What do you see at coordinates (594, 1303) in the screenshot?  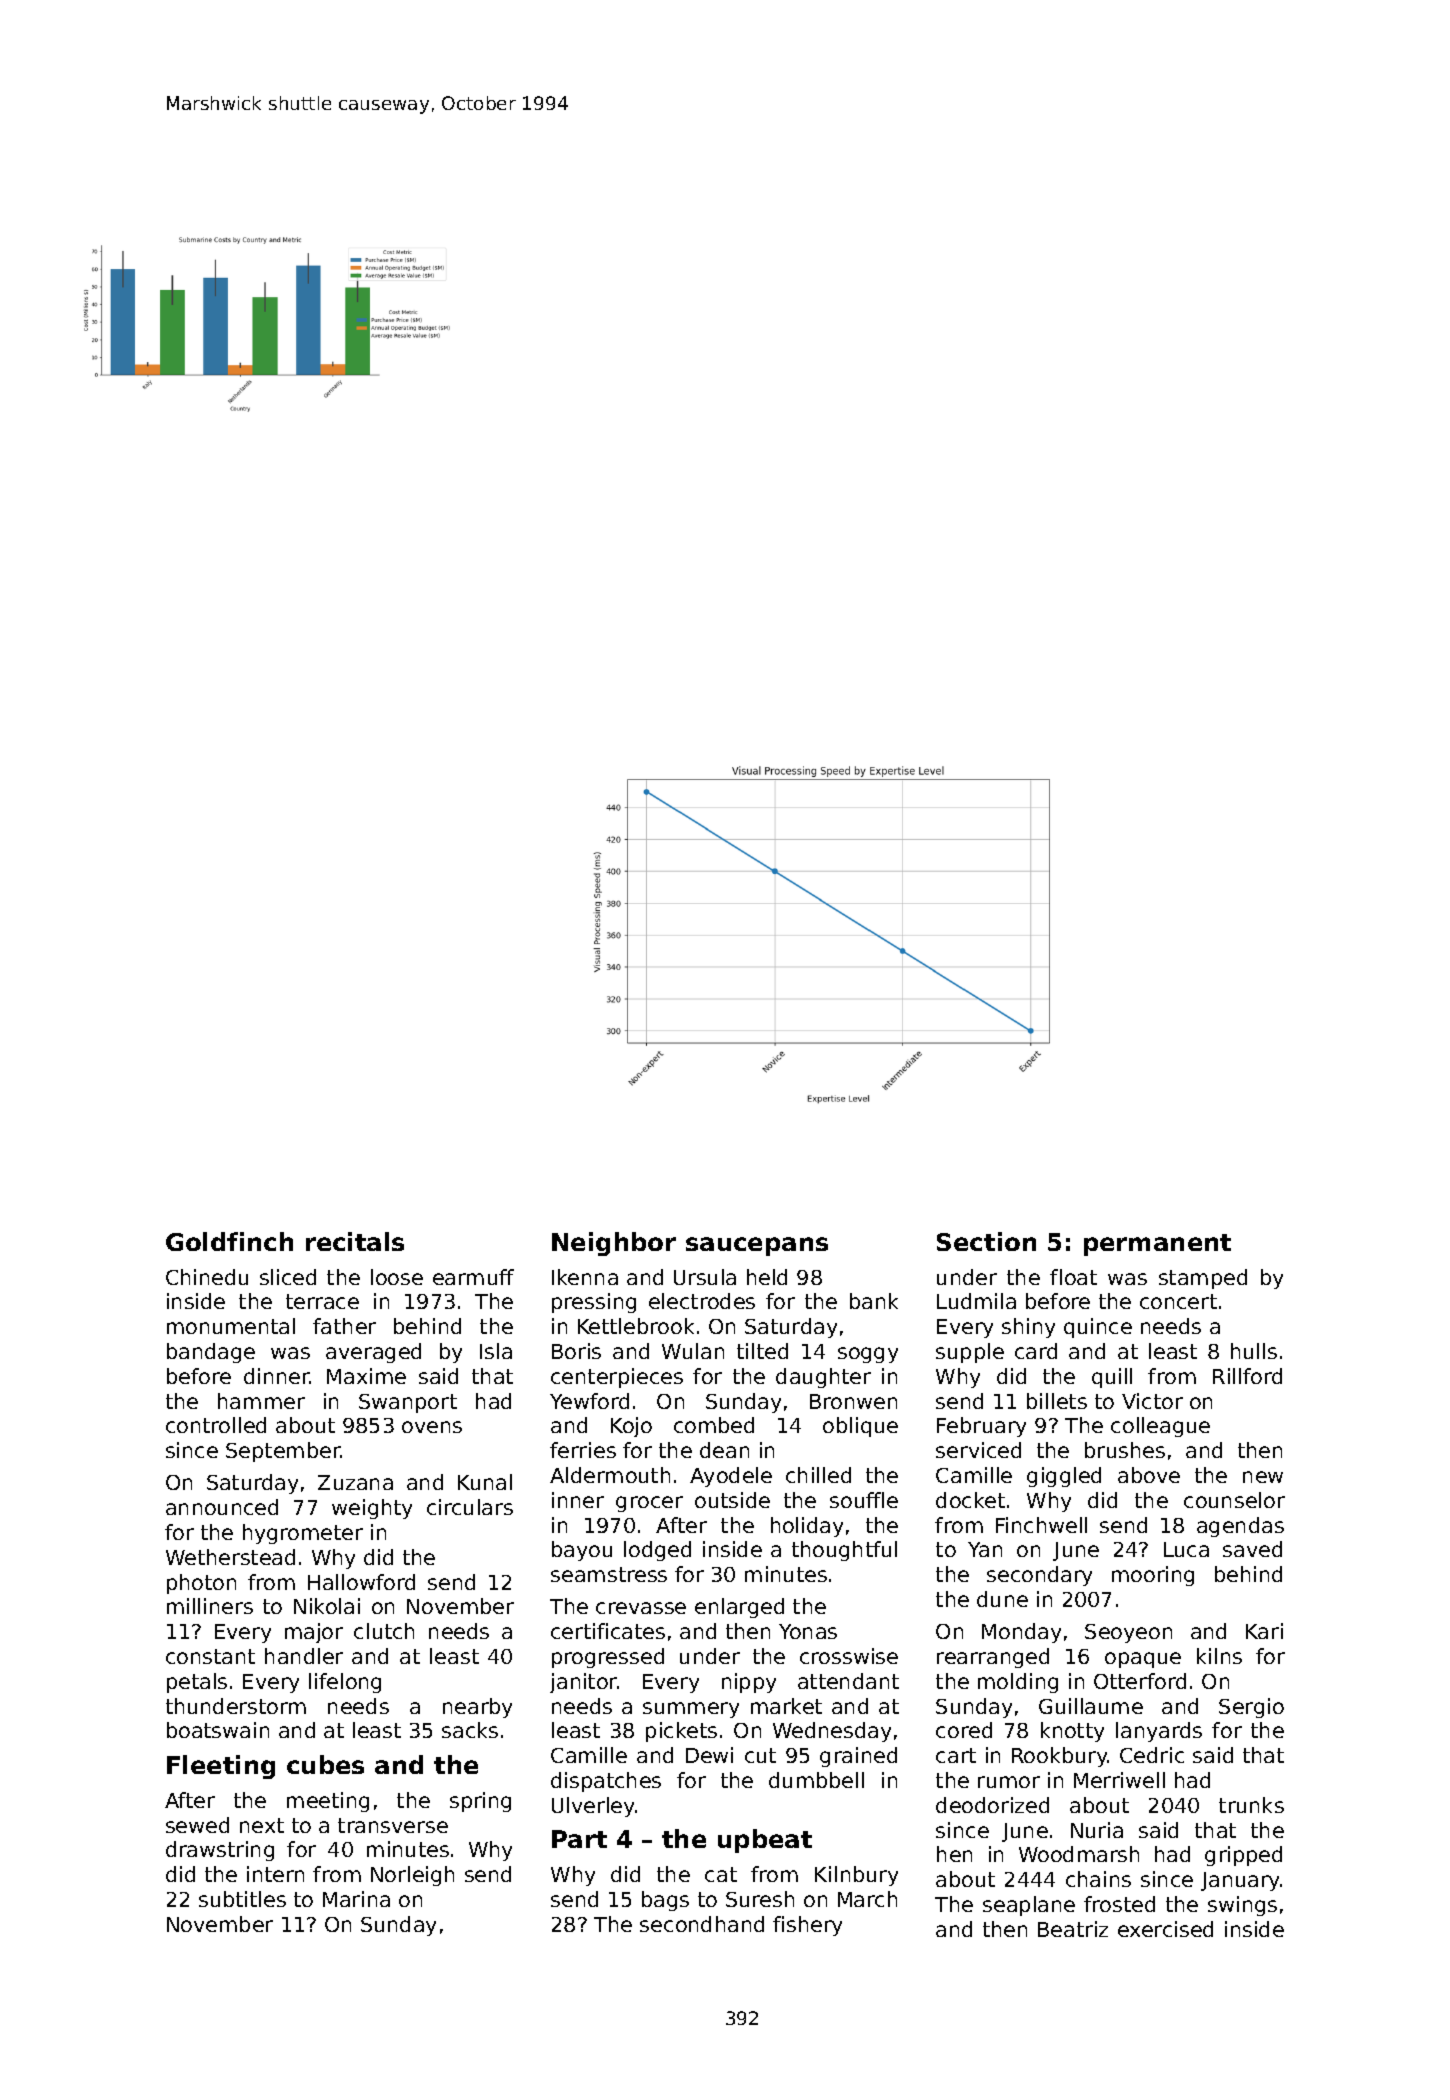 I see `pressing` at bounding box center [594, 1303].
